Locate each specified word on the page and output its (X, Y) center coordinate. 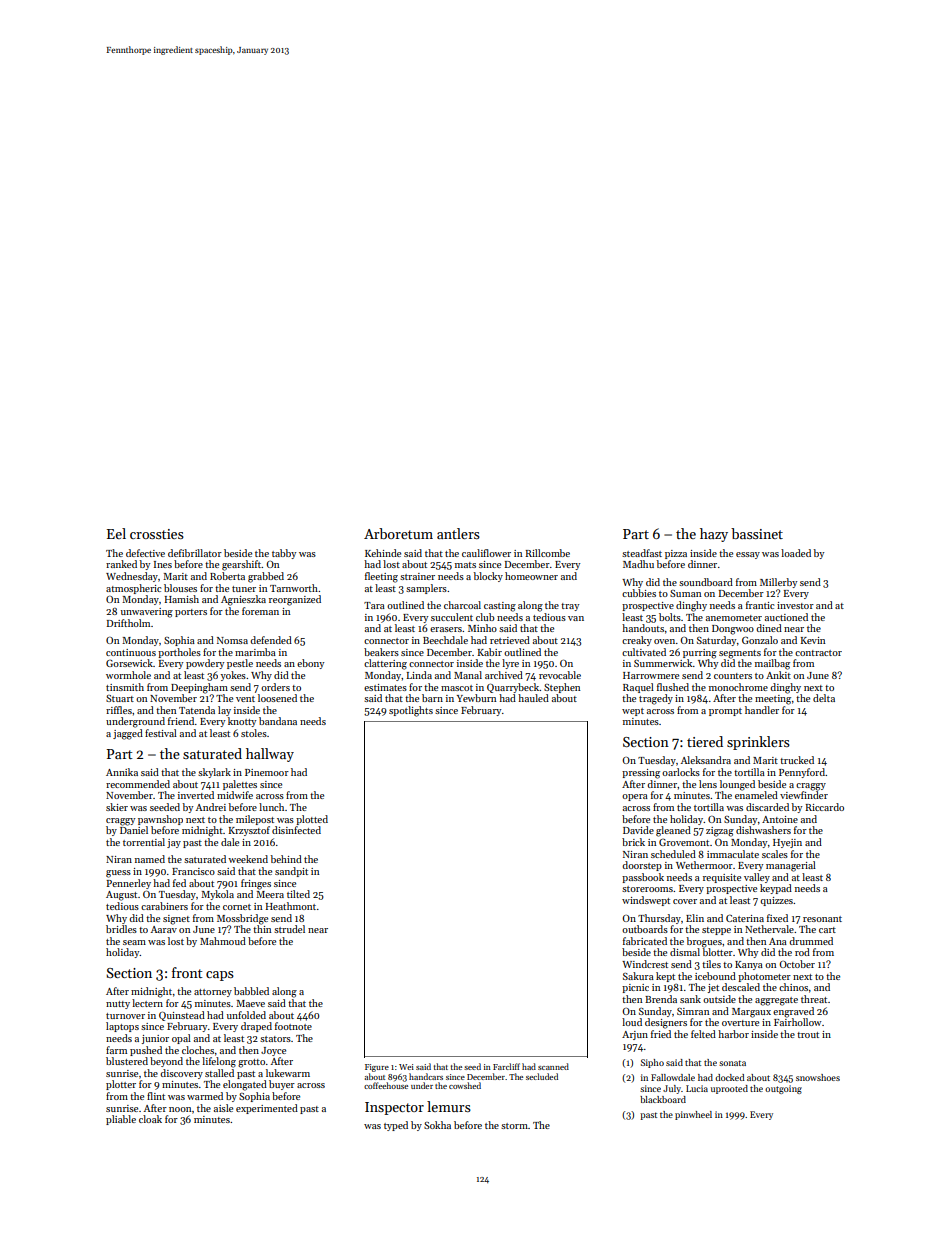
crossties (157, 534)
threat (814, 999)
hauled (533, 698)
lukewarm (288, 1073)
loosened (277, 698)
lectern (147, 1003)
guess (118, 874)
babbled (251, 991)
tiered (705, 741)
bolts (670, 617)
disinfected (296, 830)
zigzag (720, 832)
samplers (426, 589)
